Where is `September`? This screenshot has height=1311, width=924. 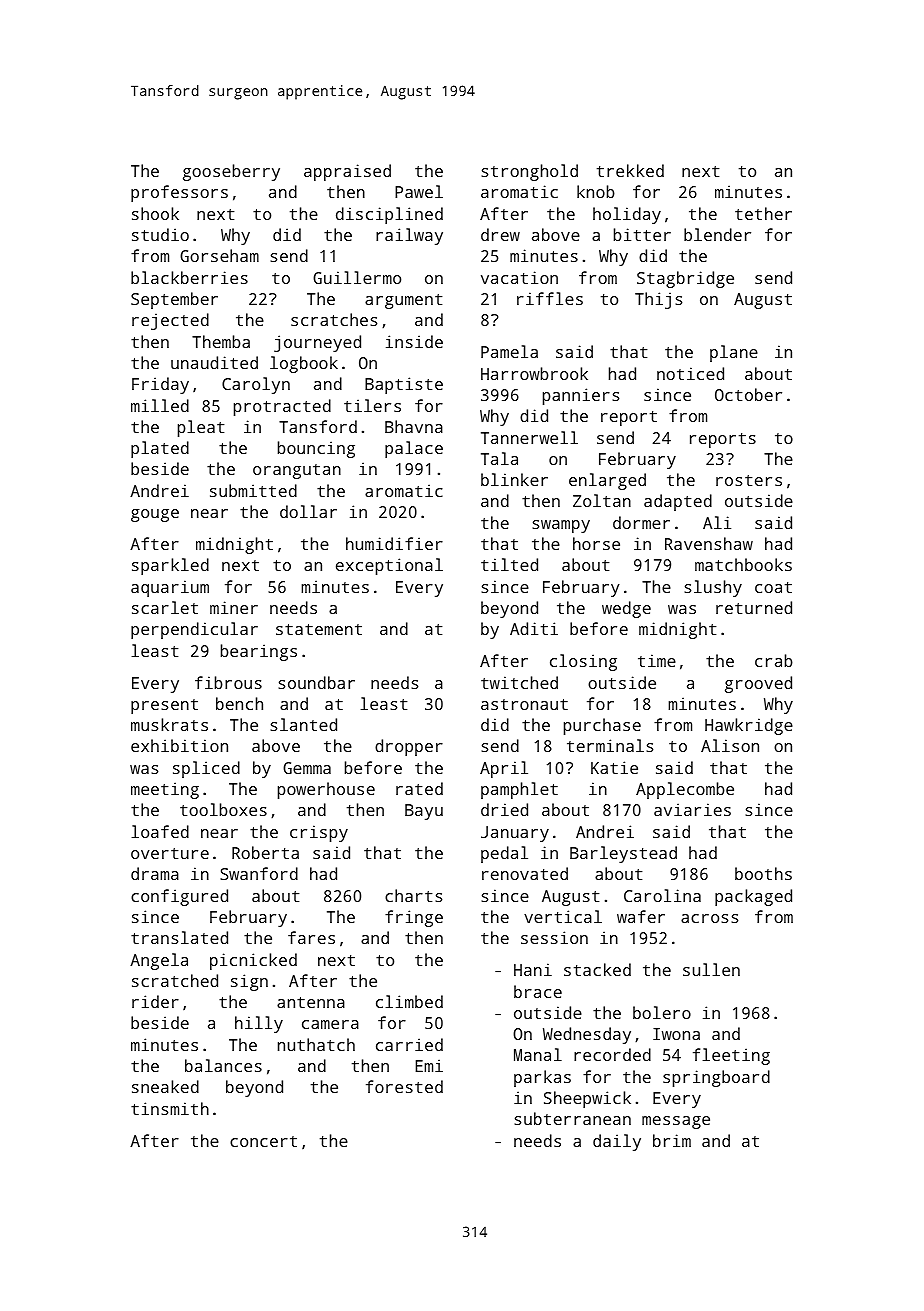 September is located at coordinates (174, 300).
